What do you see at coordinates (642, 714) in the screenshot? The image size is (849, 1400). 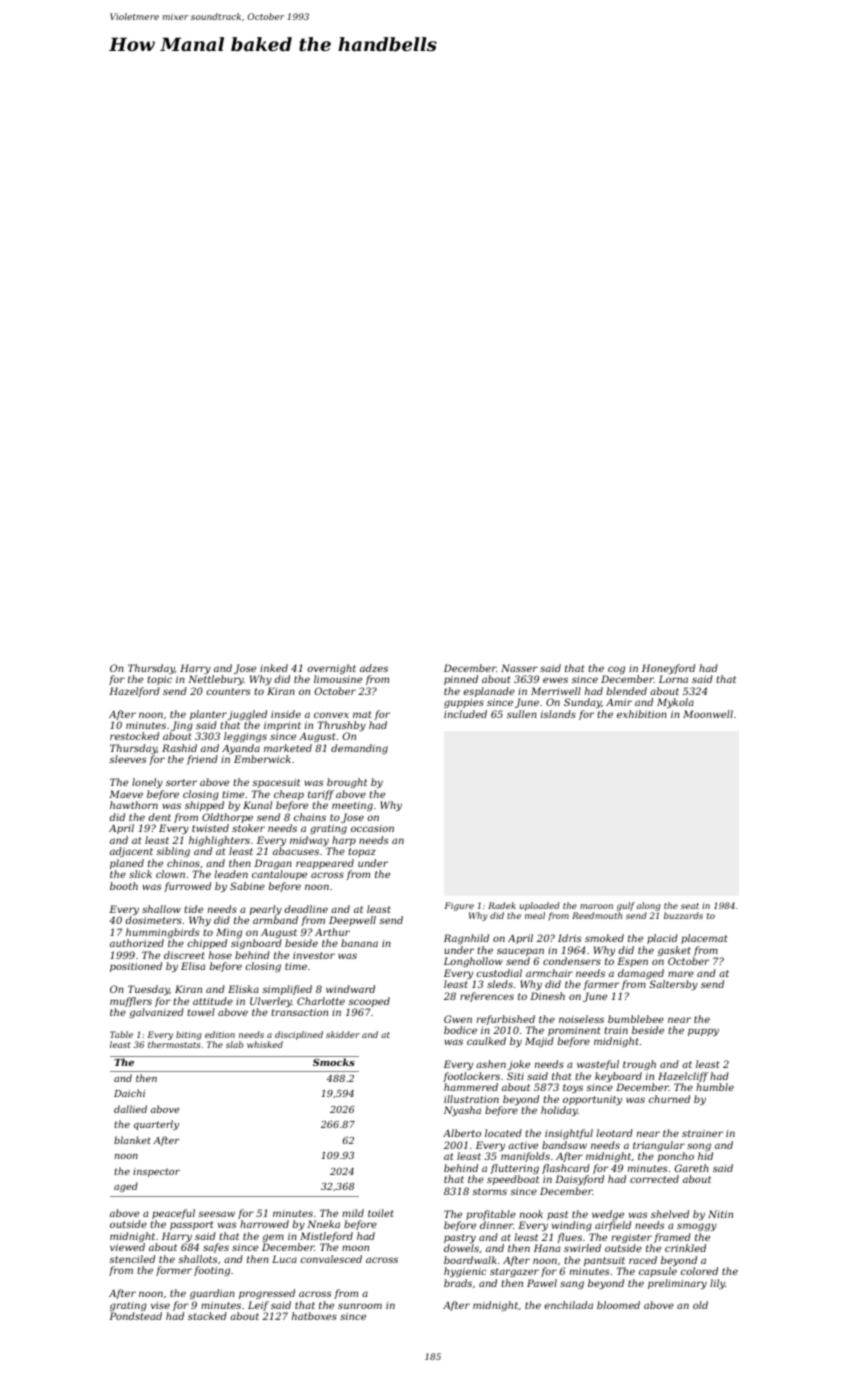 I see `exhibition` at bounding box center [642, 714].
